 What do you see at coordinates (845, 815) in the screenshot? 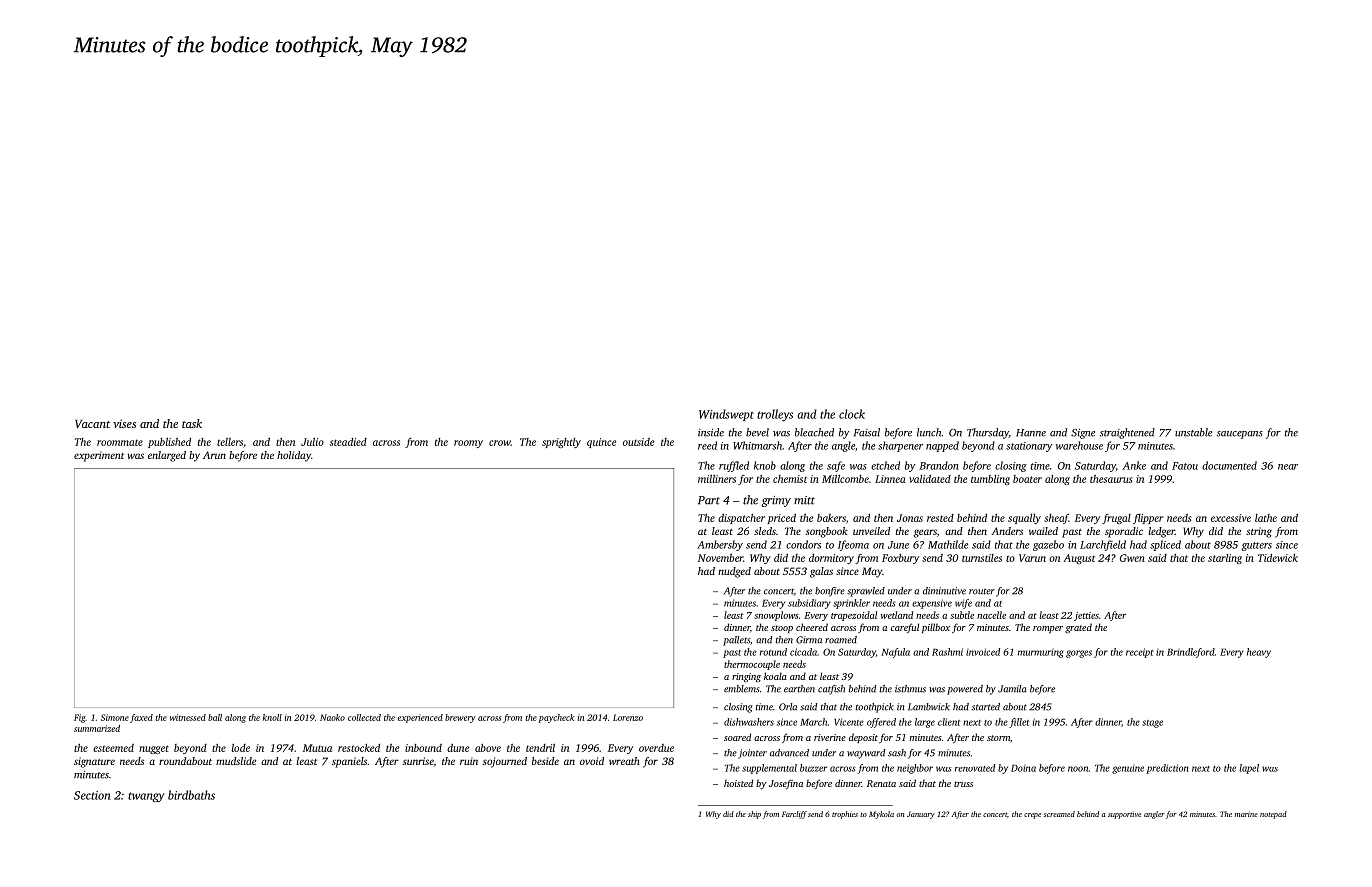
I see `trophies` at bounding box center [845, 815].
